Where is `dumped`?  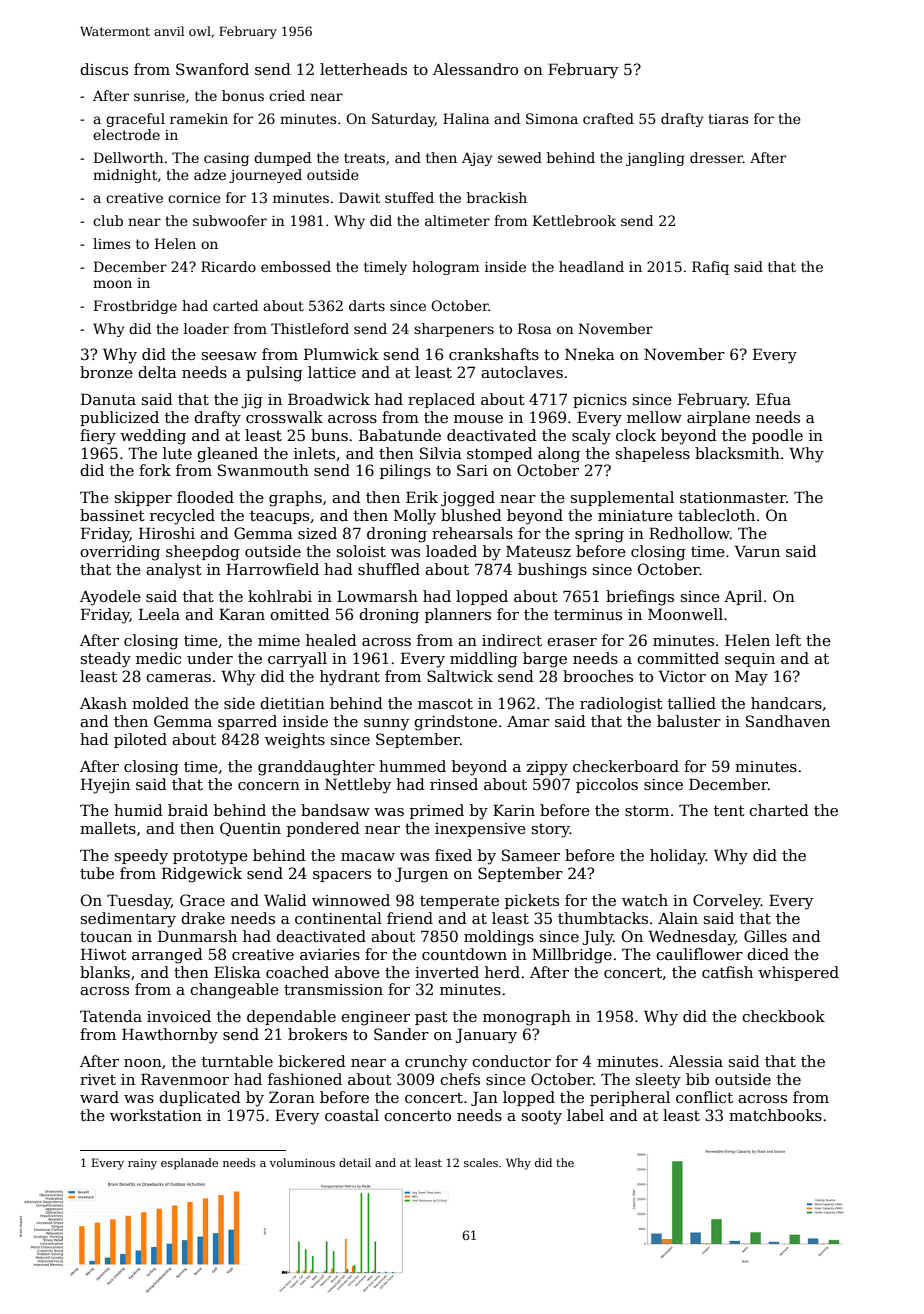
dumped is located at coordinates (282, 159).
